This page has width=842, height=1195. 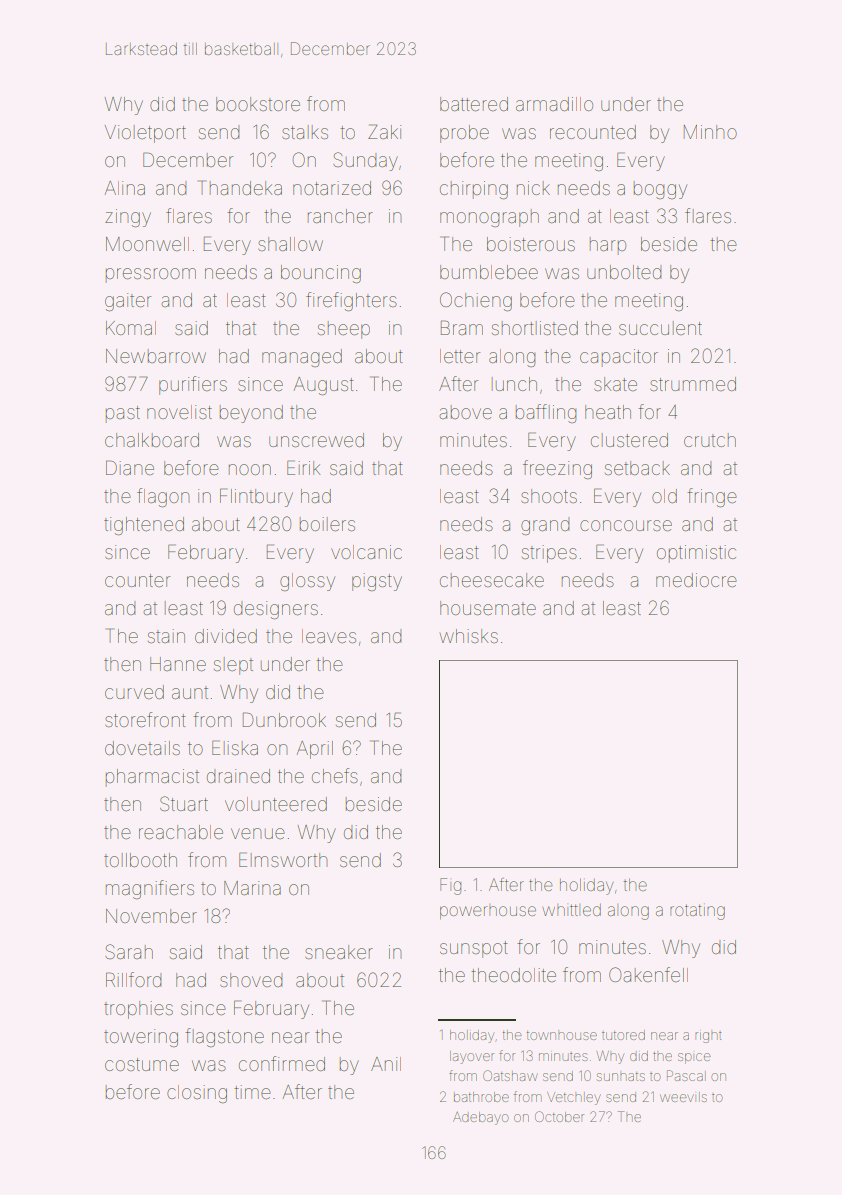 What do you see at coordinates (386, 1064) in the page?
I see `Anil` at bounding box center [386, 1064].
